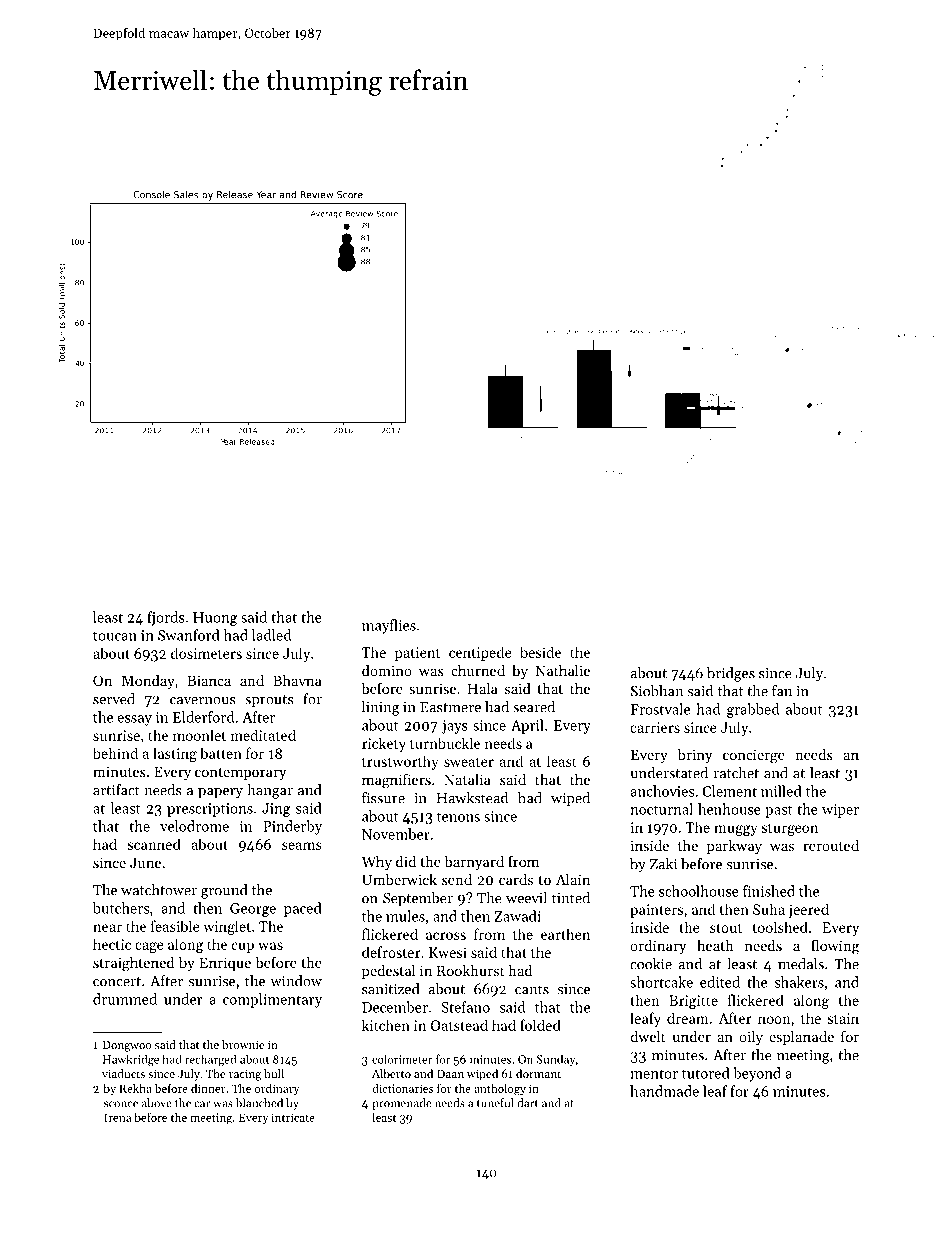 This screenshot has width=952, height=1233. Describe the element at coordinates (117, 1117) in the screenshot. I see `Irena` at that location.
